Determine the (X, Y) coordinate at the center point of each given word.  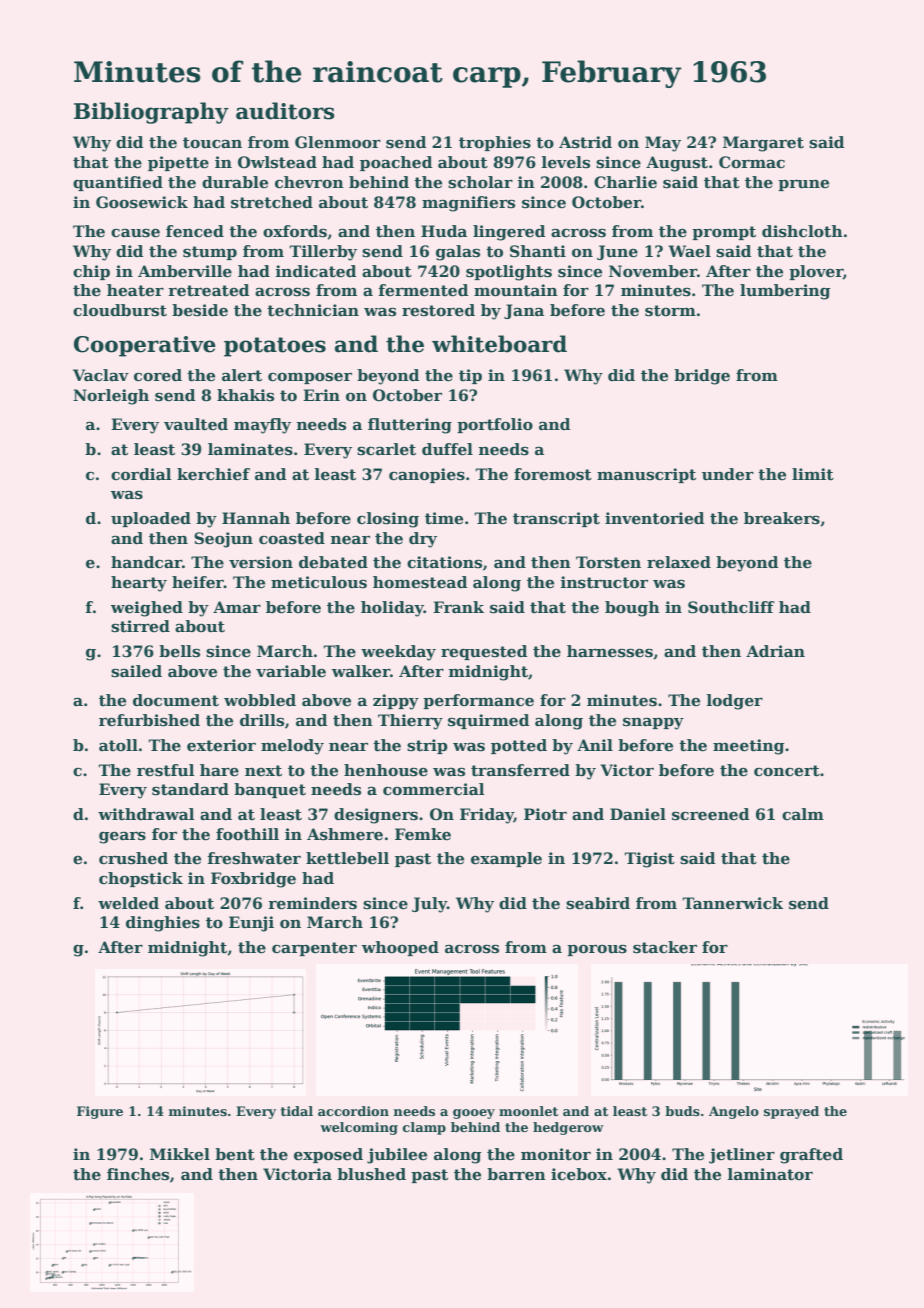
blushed (371, 1174)
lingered (509, 233)
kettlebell (347, 858)
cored (158, 375)
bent (235, 1154)
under (728, 474)
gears (122, 837)
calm (803, 814)
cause (135, 233)
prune (803, 185)
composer (310, 378)
